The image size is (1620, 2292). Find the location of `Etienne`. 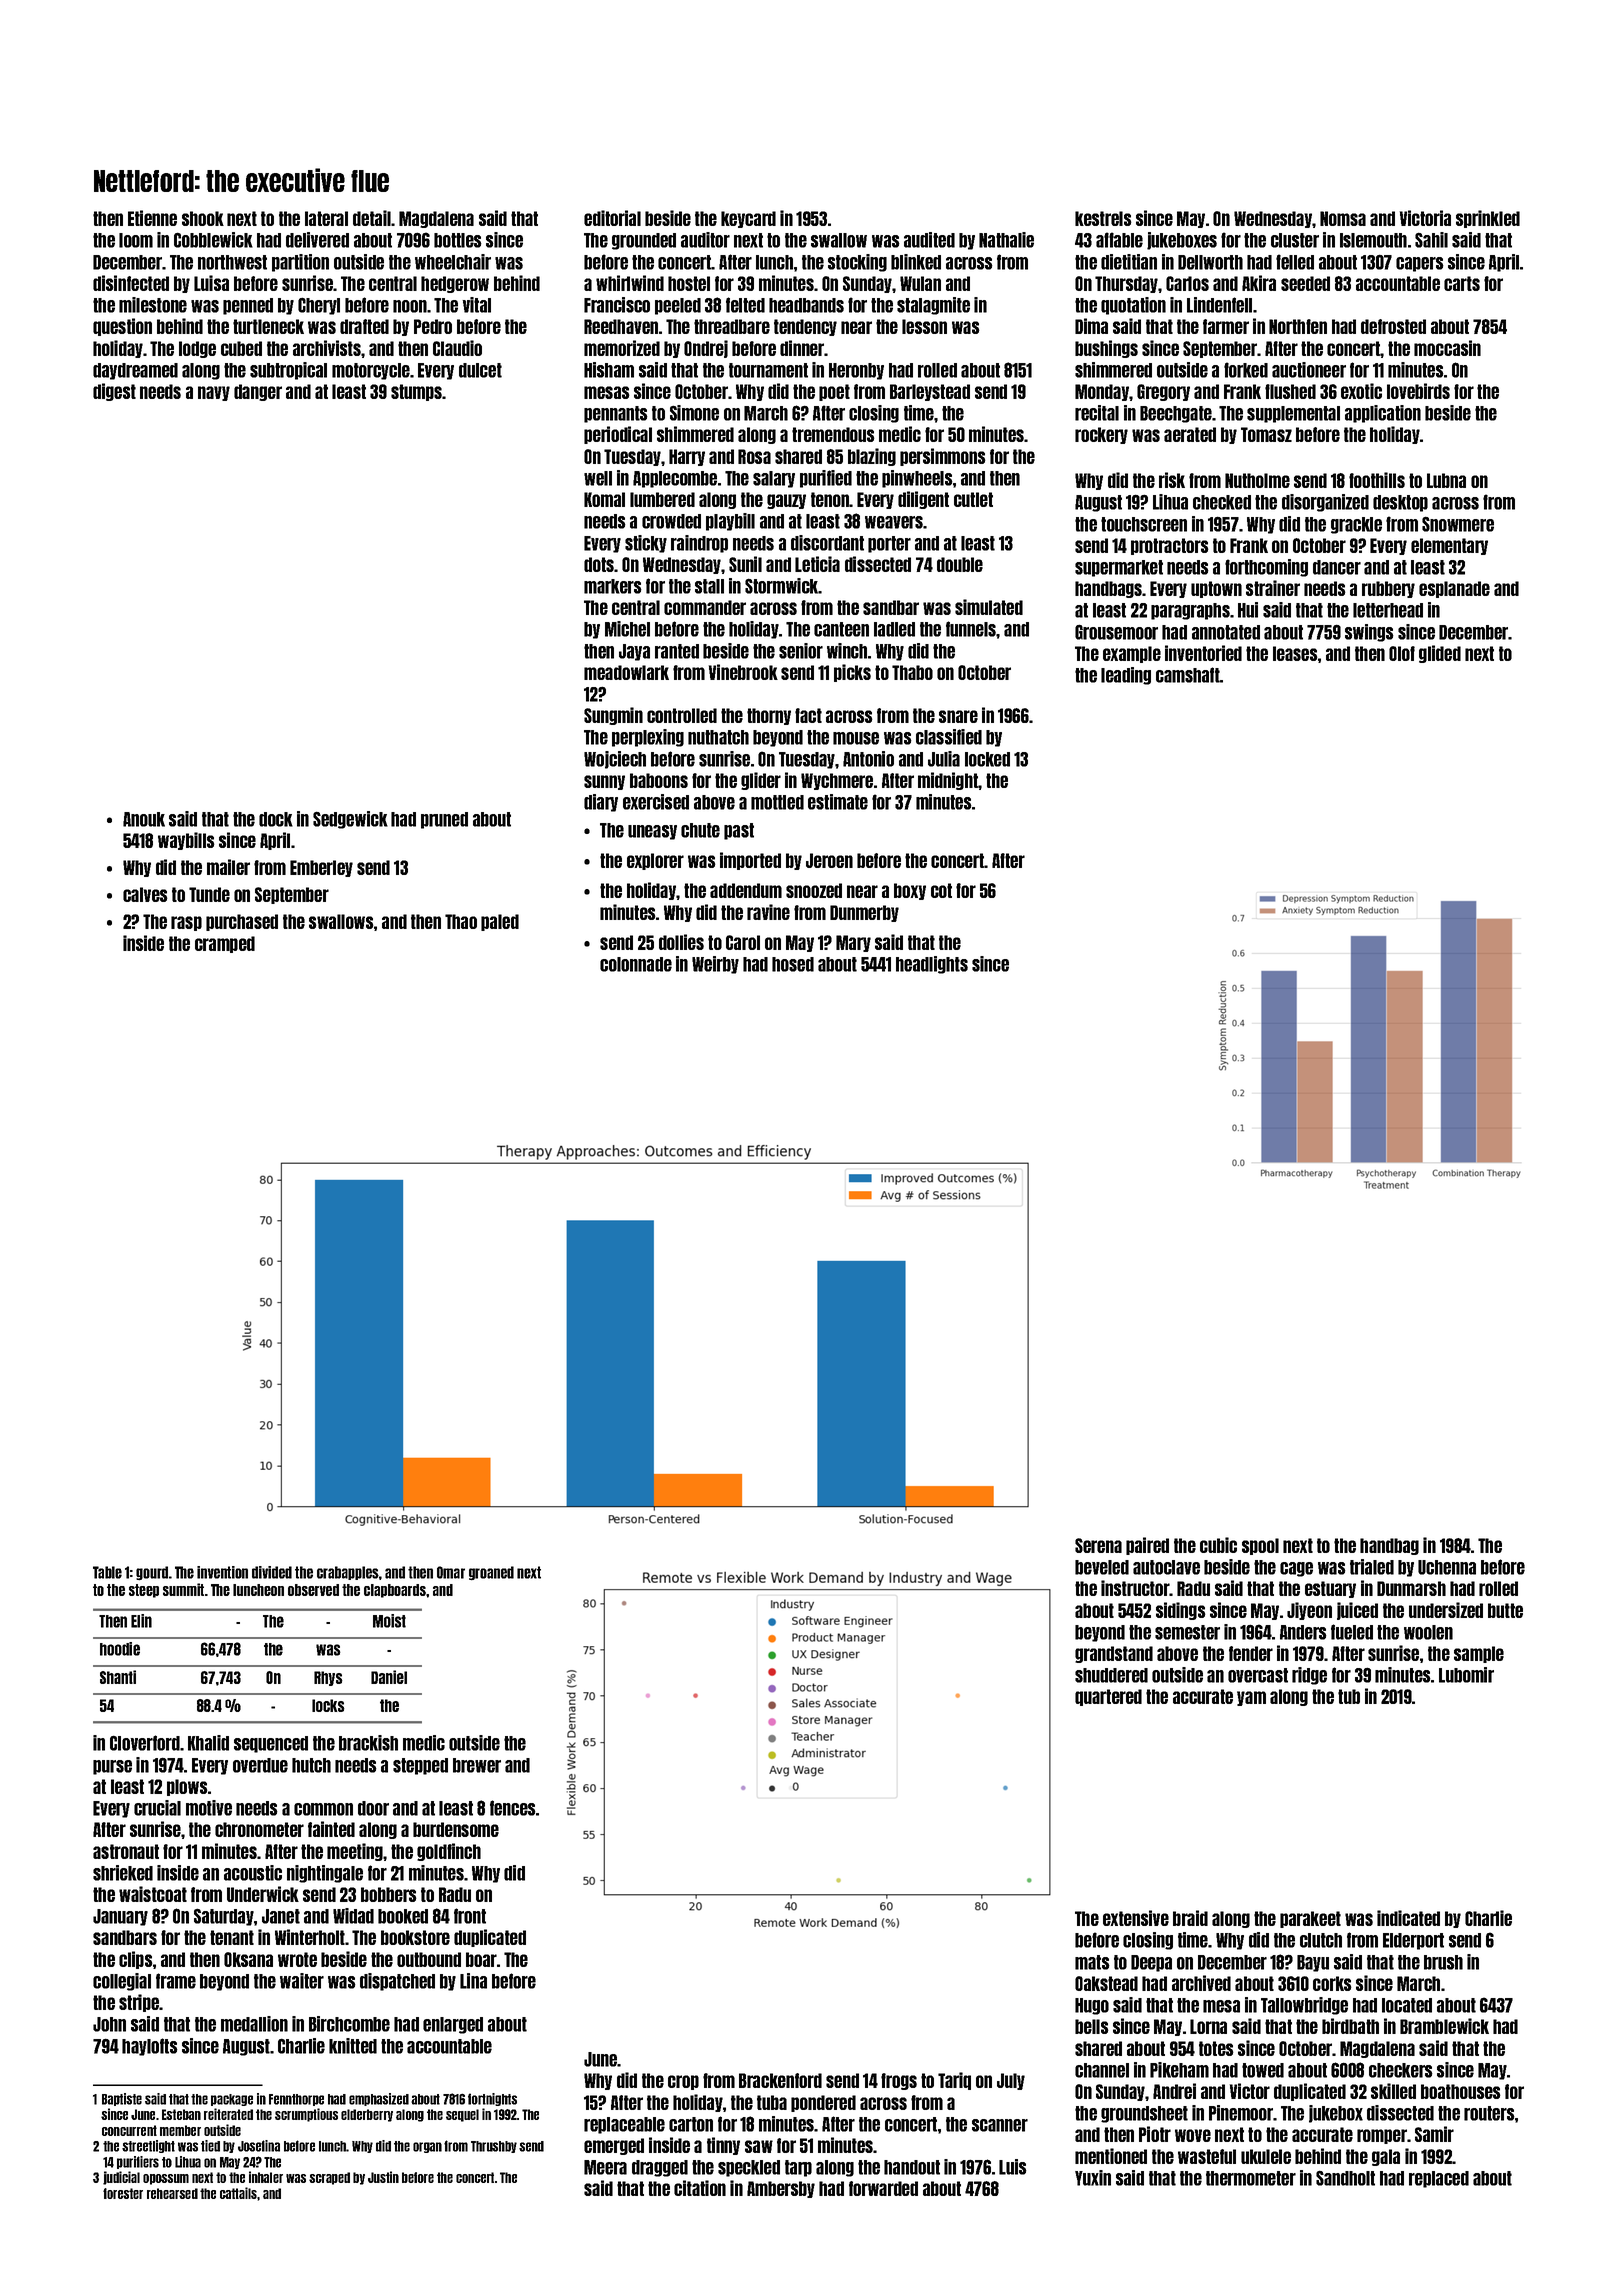

Etienne is located at coordinates (152, 218).
